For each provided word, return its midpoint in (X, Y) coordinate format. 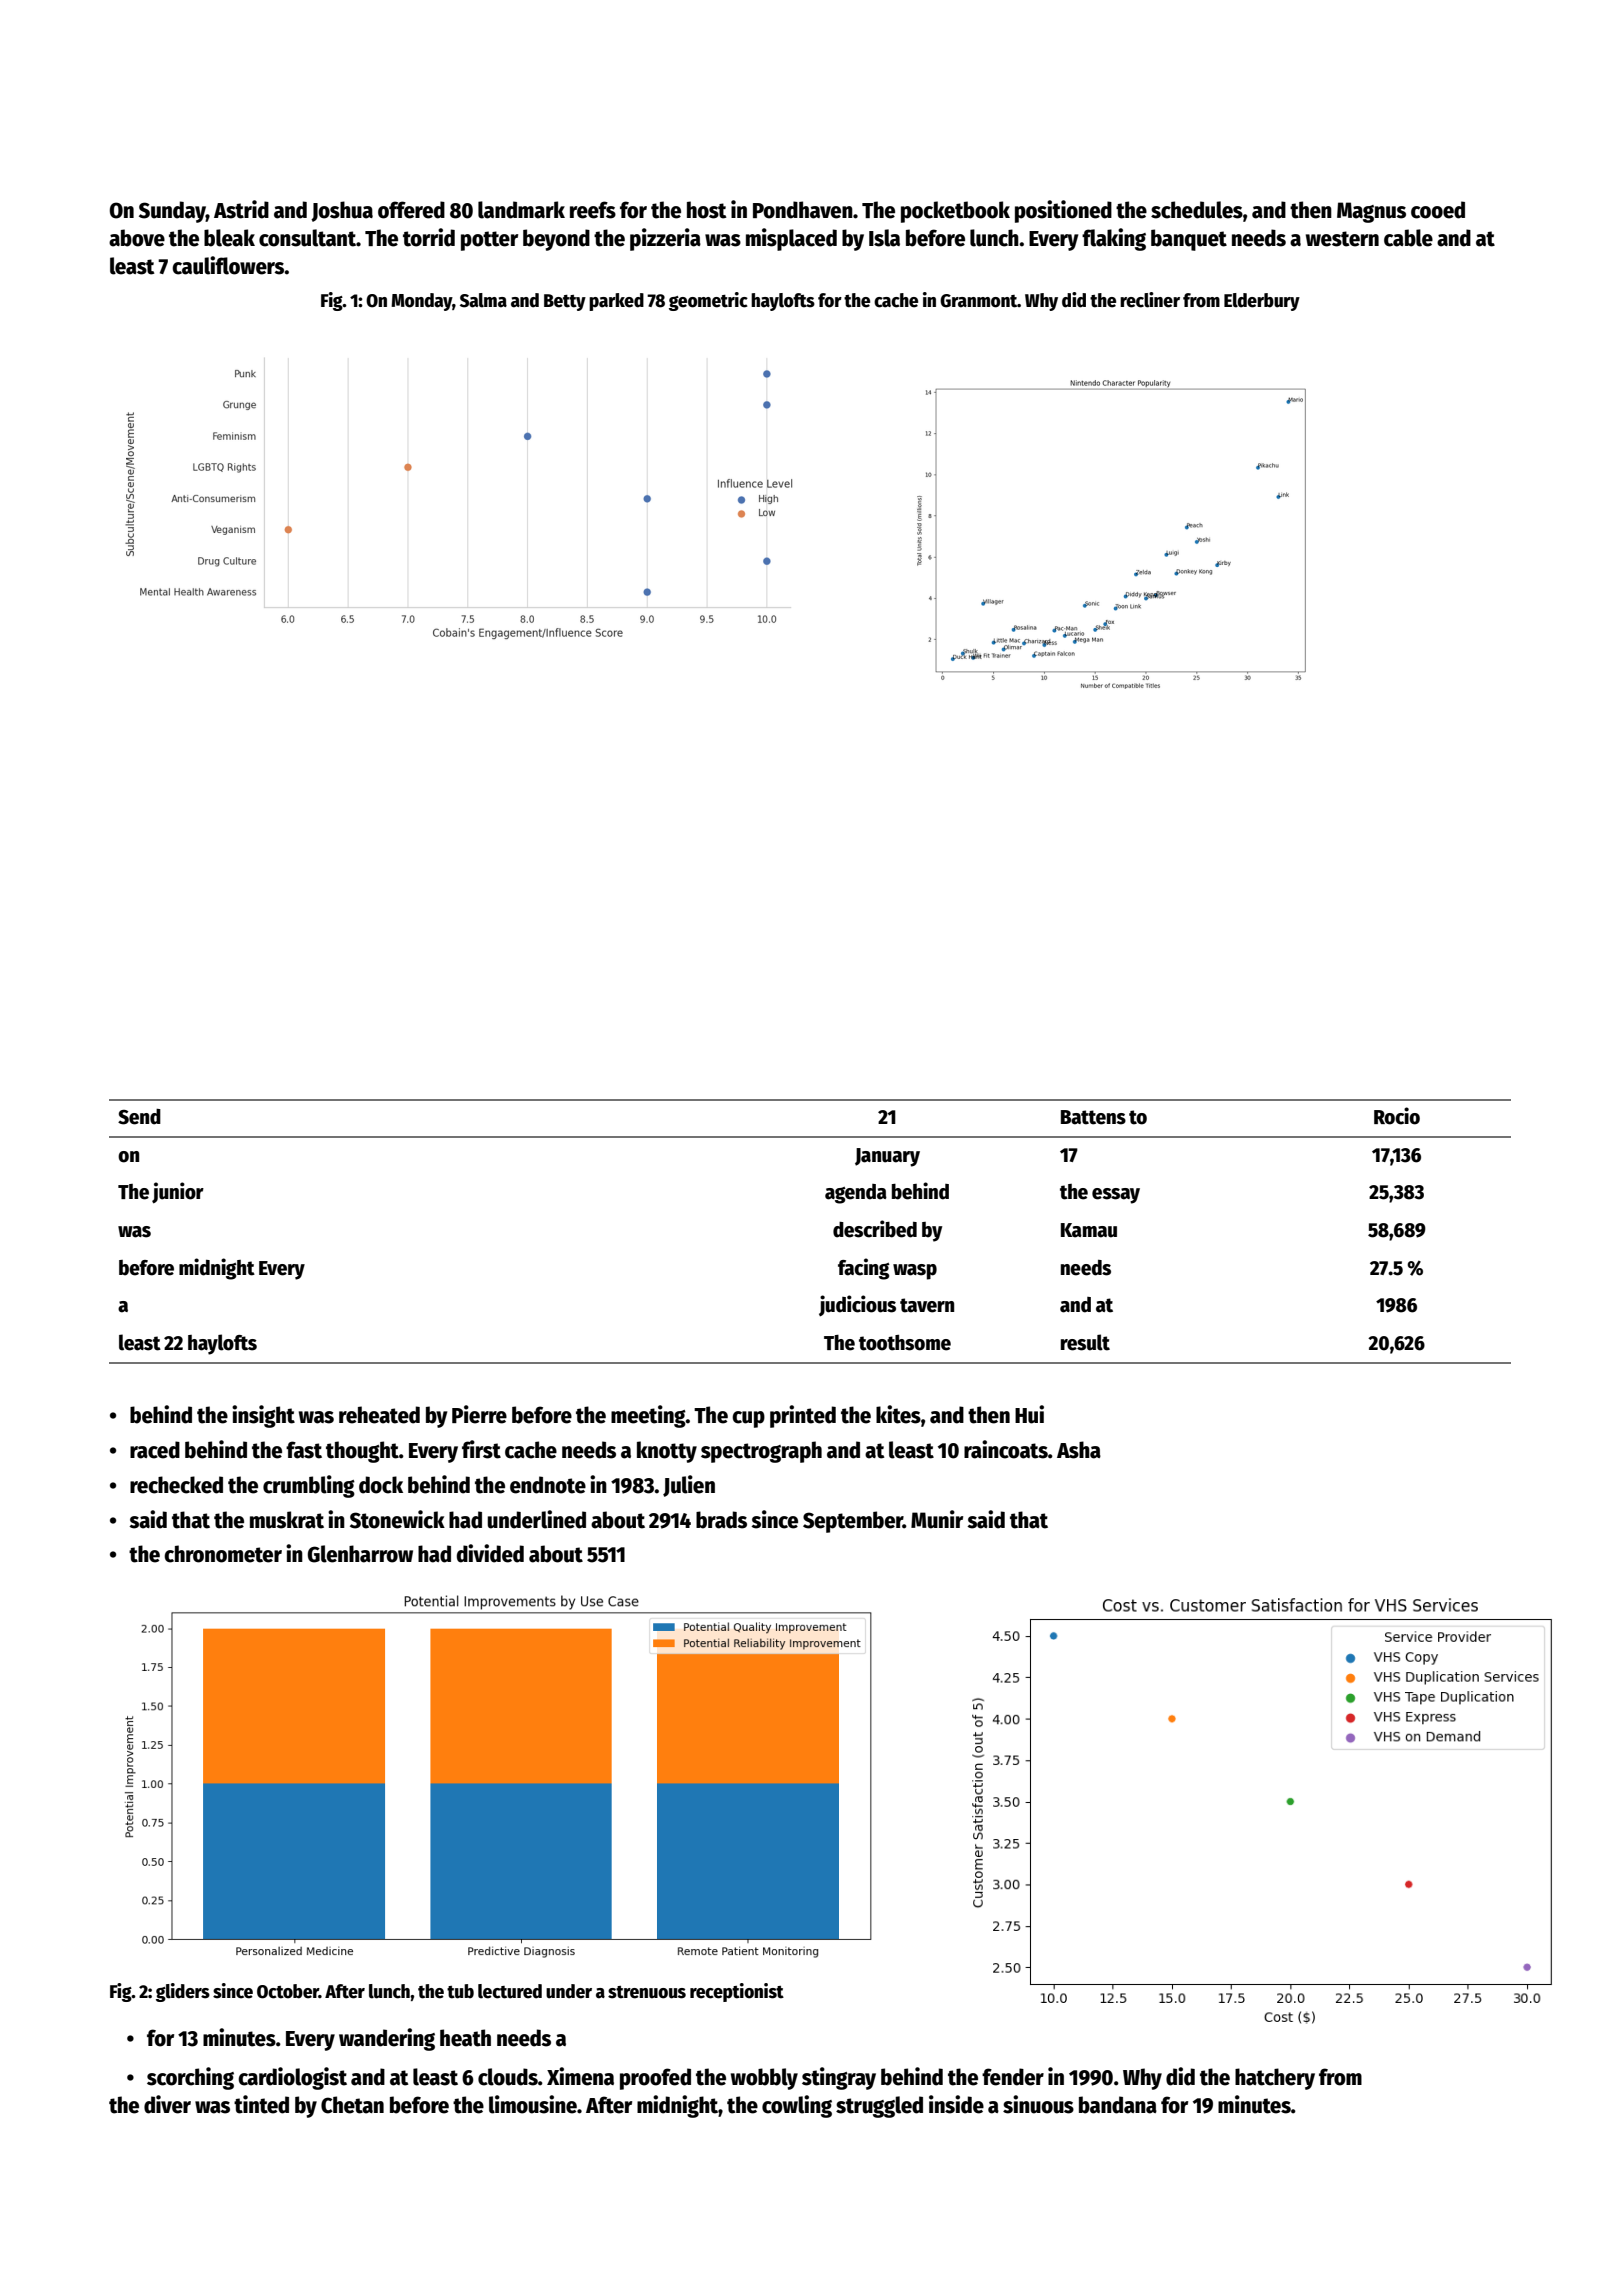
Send (139, 1117)
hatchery (1275, 2079)
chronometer (223, 1554)
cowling (797, 2106)
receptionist (737, 1992)
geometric (708, 301)
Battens (1093, 1117)
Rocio (1397, 1116)
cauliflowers (228, 265)
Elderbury (1262, 302)
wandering (387, 2039)
